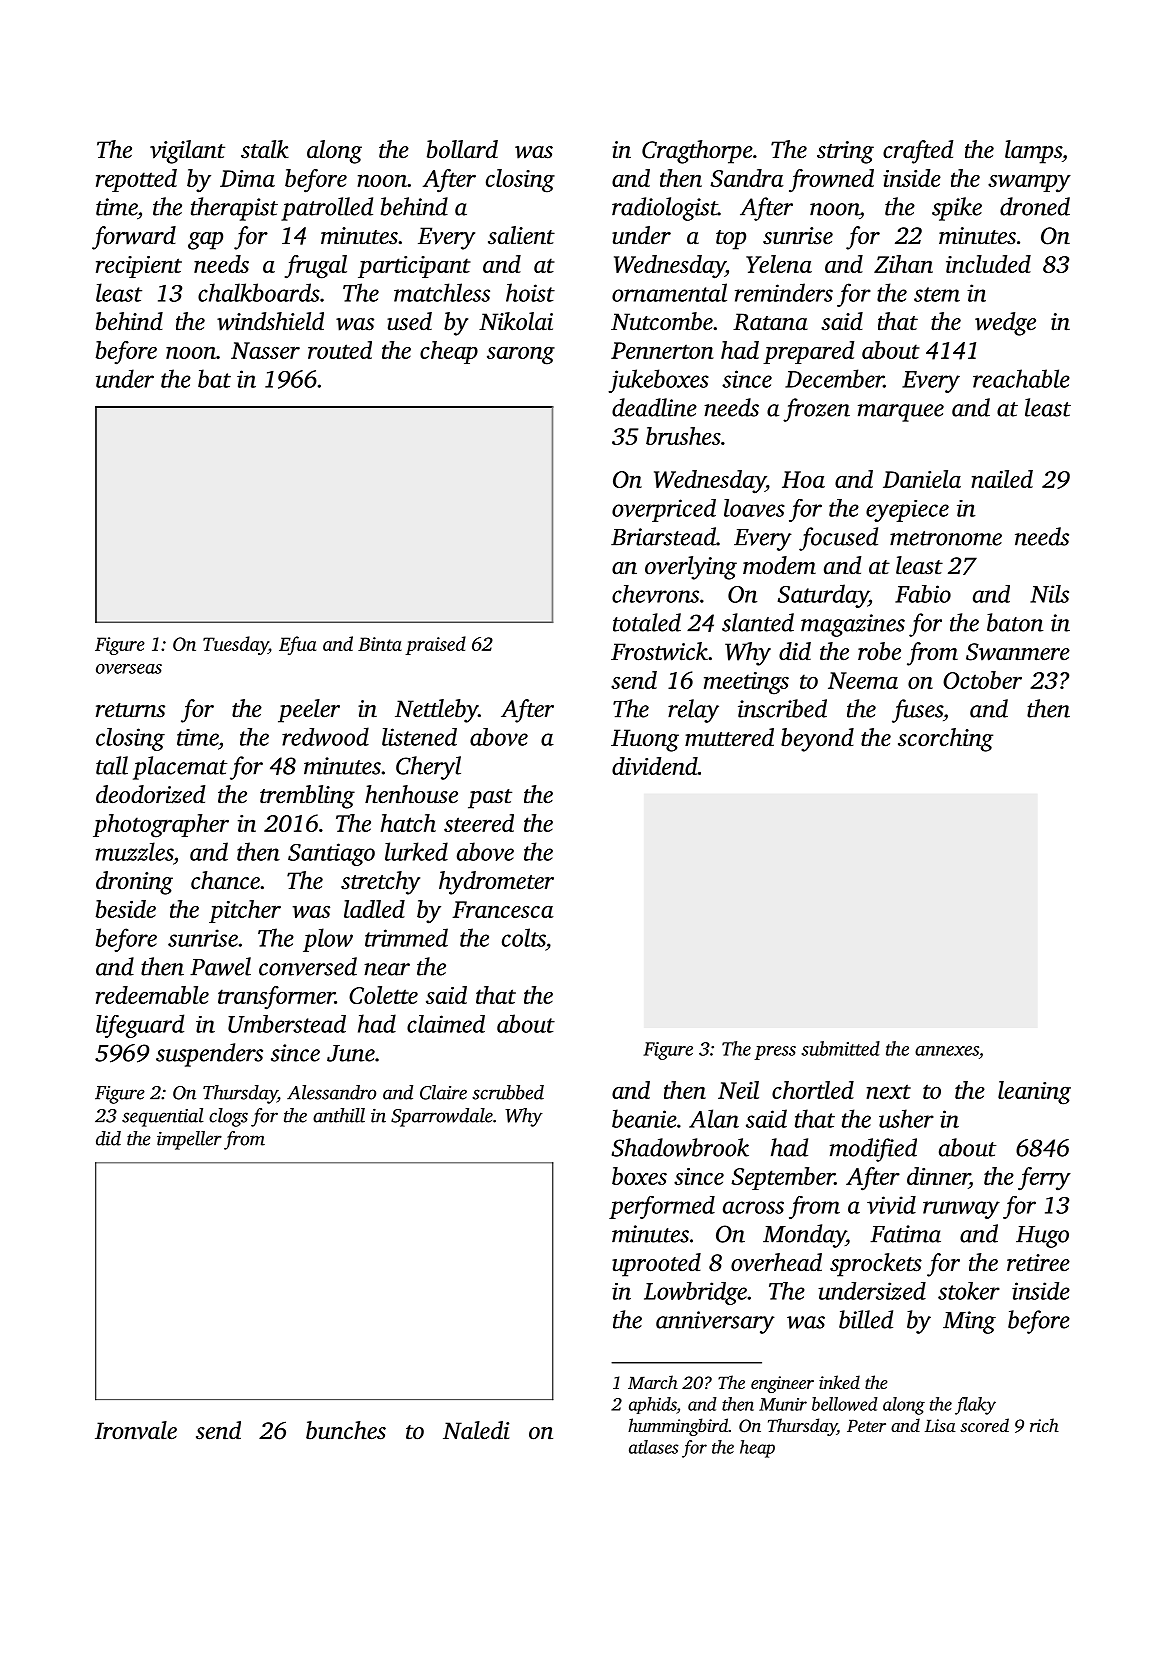 The width and height of the image is (1165, 1654). I want to click on atlases, so click(654, 1447).
